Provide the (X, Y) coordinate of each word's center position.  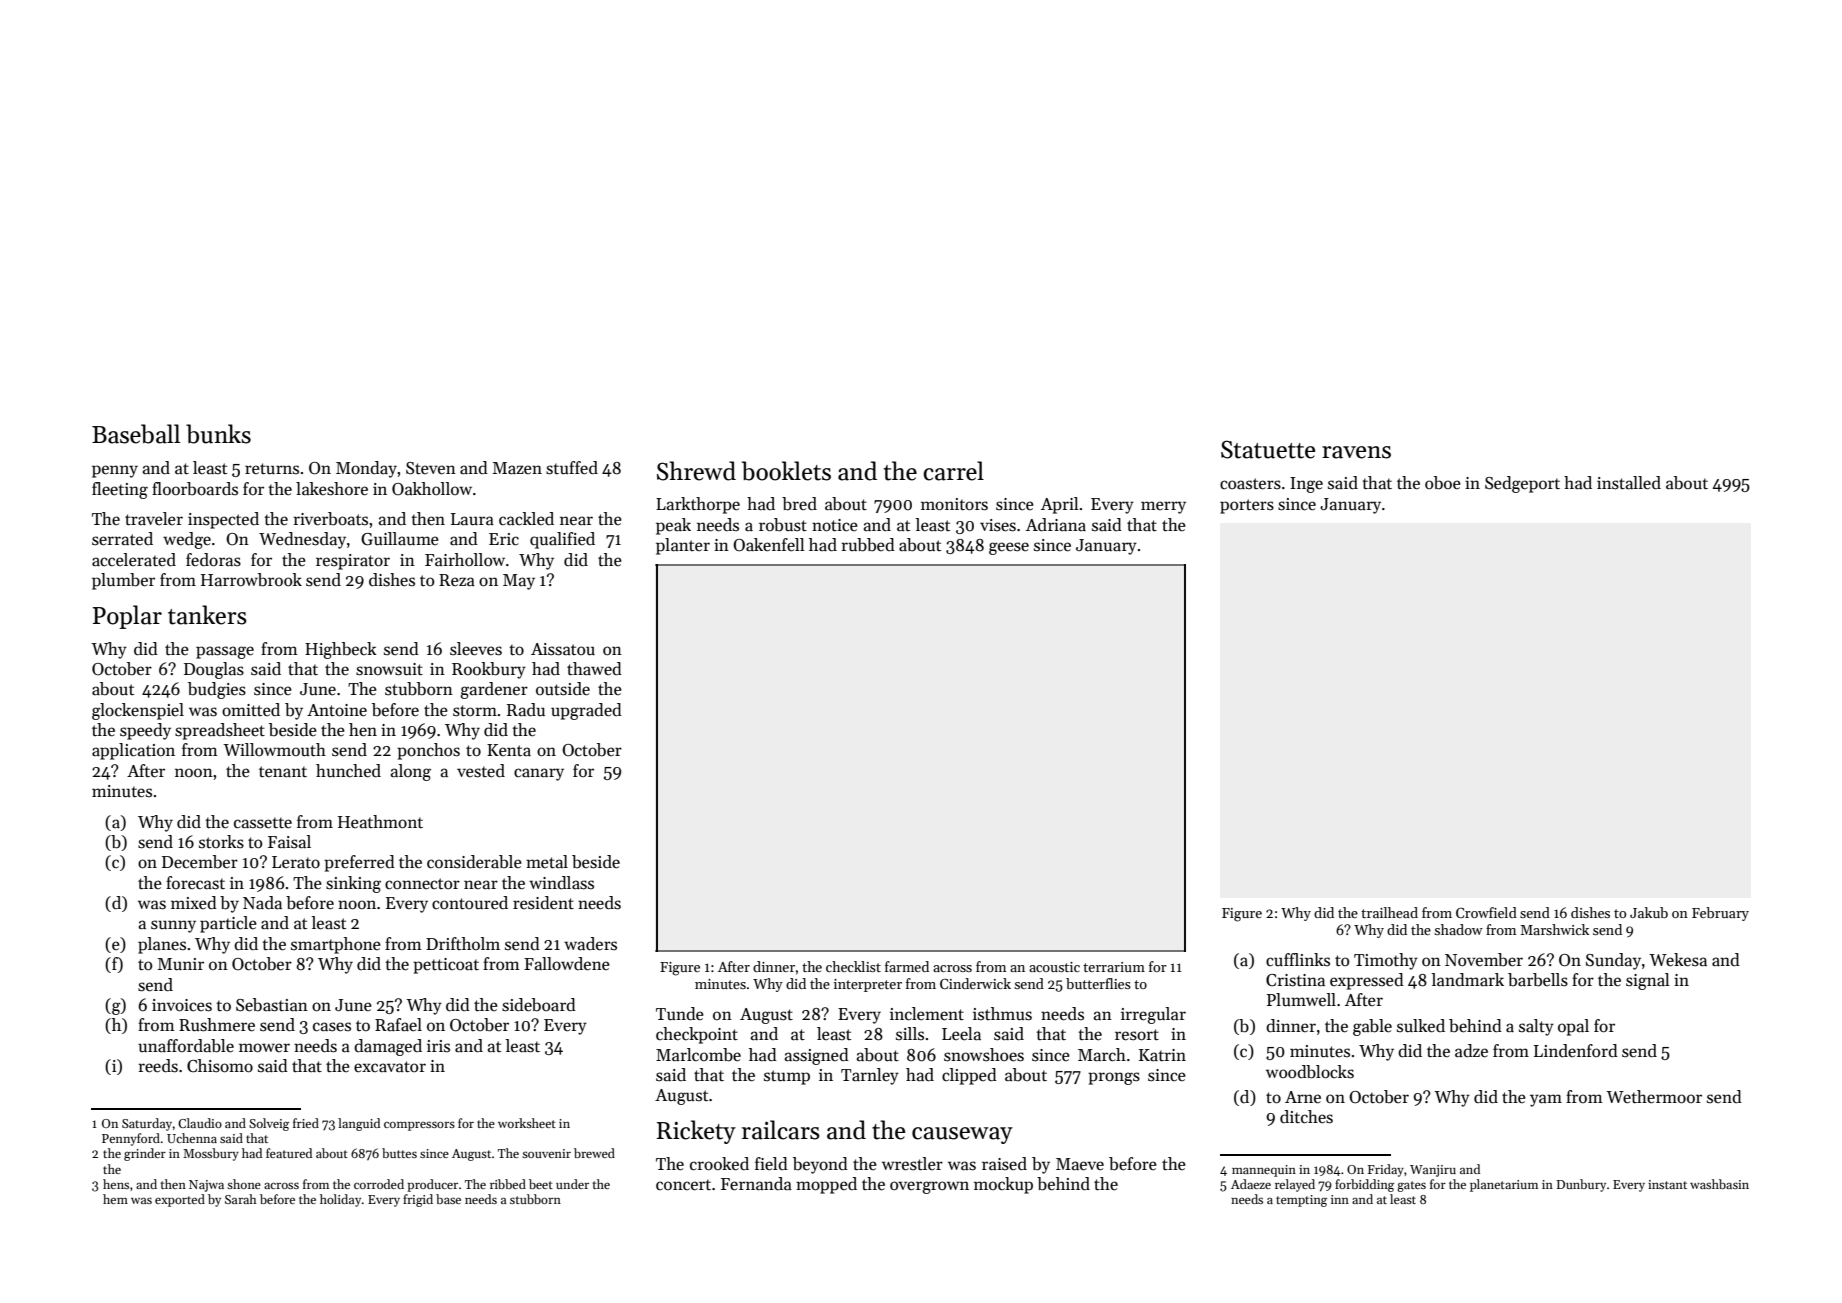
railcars (781, 1130)
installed (1629, 483)
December (200, 862)
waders (590, 944)
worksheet (527, 1123)
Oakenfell (769, 545)
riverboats (330, 519)
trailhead (1389, 912)
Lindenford (1576, 1051)
